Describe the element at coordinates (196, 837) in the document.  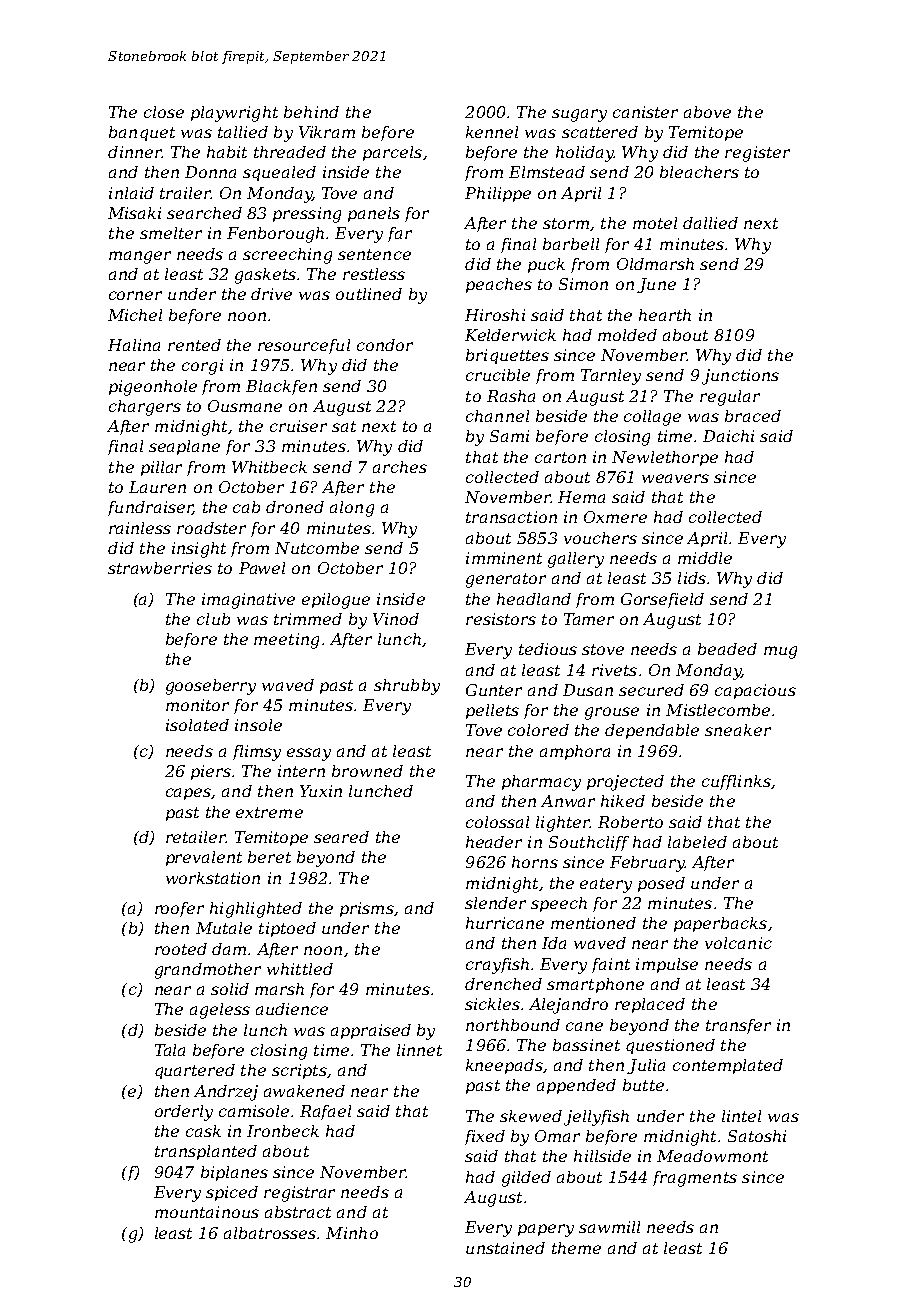
I see `retailer` at that location.
